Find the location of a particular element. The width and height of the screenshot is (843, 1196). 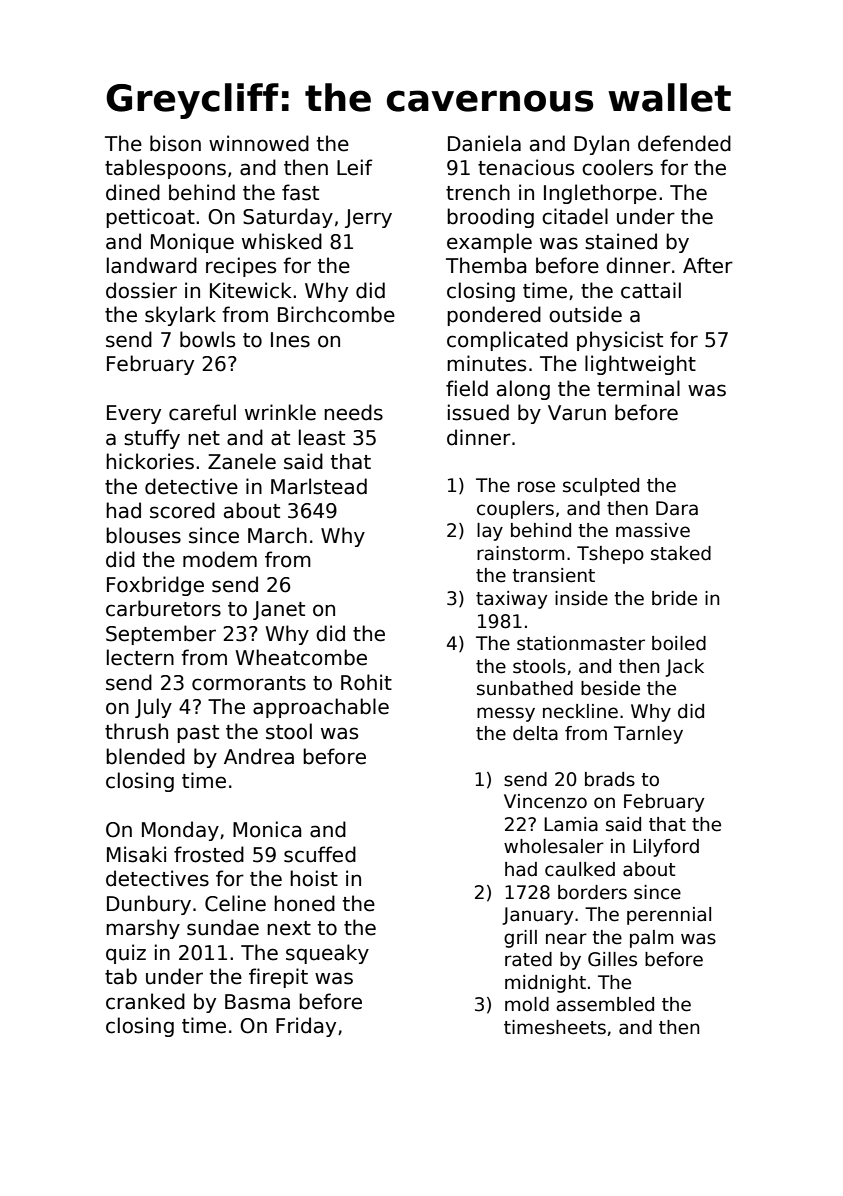

Zanele is located at coordinates (242, 461).
